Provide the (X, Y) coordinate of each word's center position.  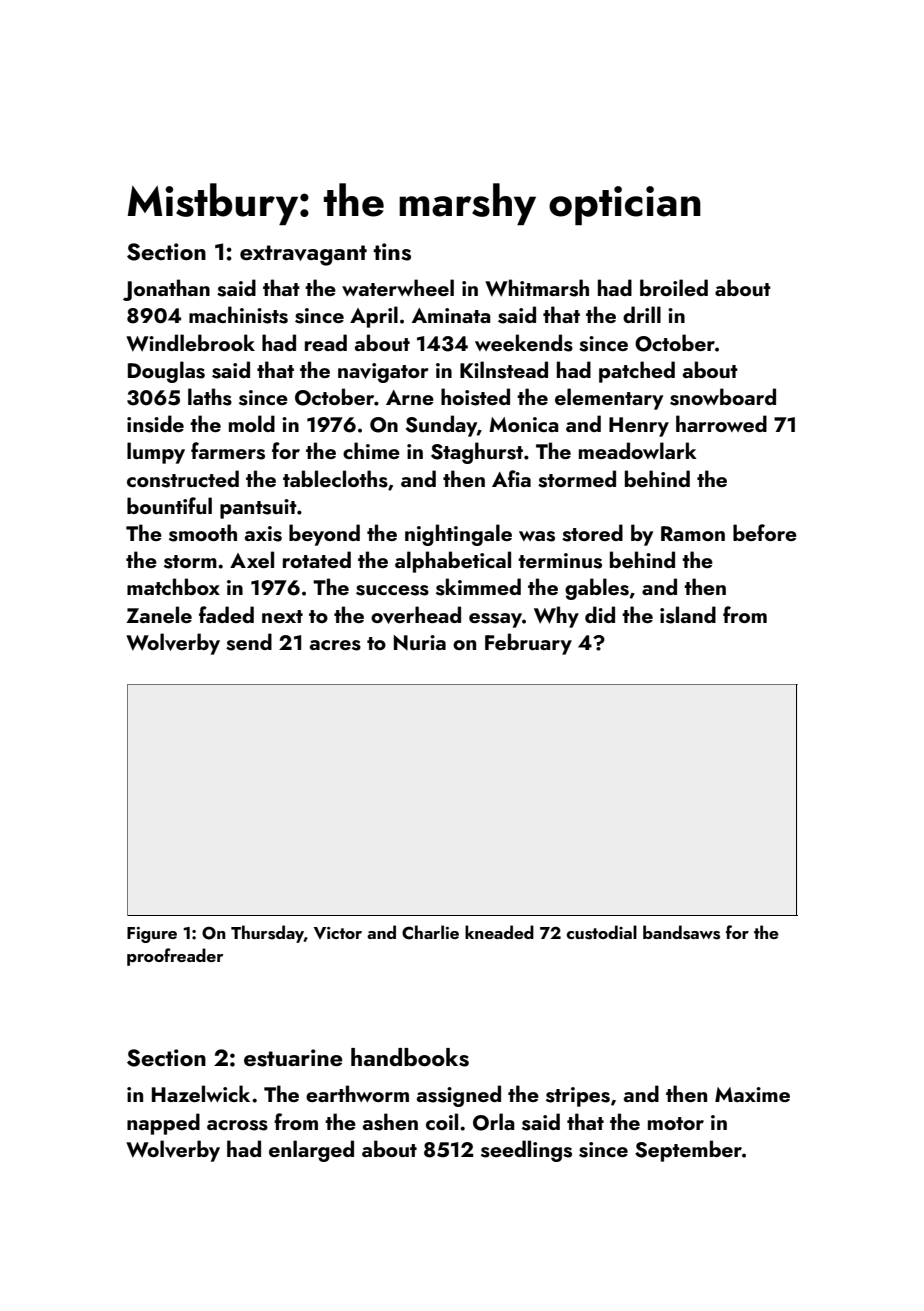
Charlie (430, 932)
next (282, 616)
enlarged (311, 1151)
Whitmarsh (537, 288)
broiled (674, 287)
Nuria (420, 642)
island (688, 615)
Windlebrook (190, 343)
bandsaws (681, 932)
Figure (152, 935)
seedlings (526, 1151)
